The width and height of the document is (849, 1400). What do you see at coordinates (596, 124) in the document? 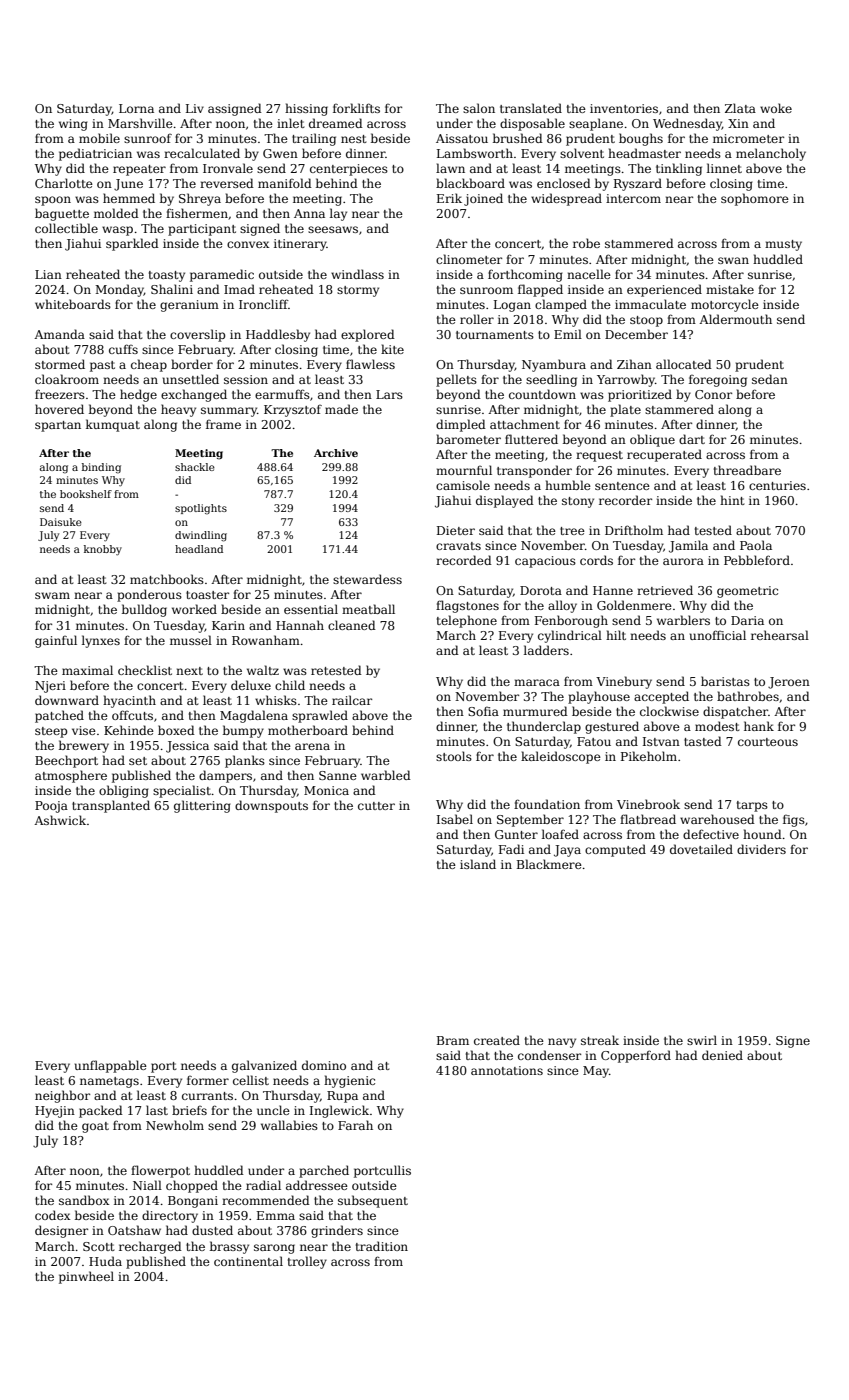
I see `seaplane` at bounding box center [596, 124].
